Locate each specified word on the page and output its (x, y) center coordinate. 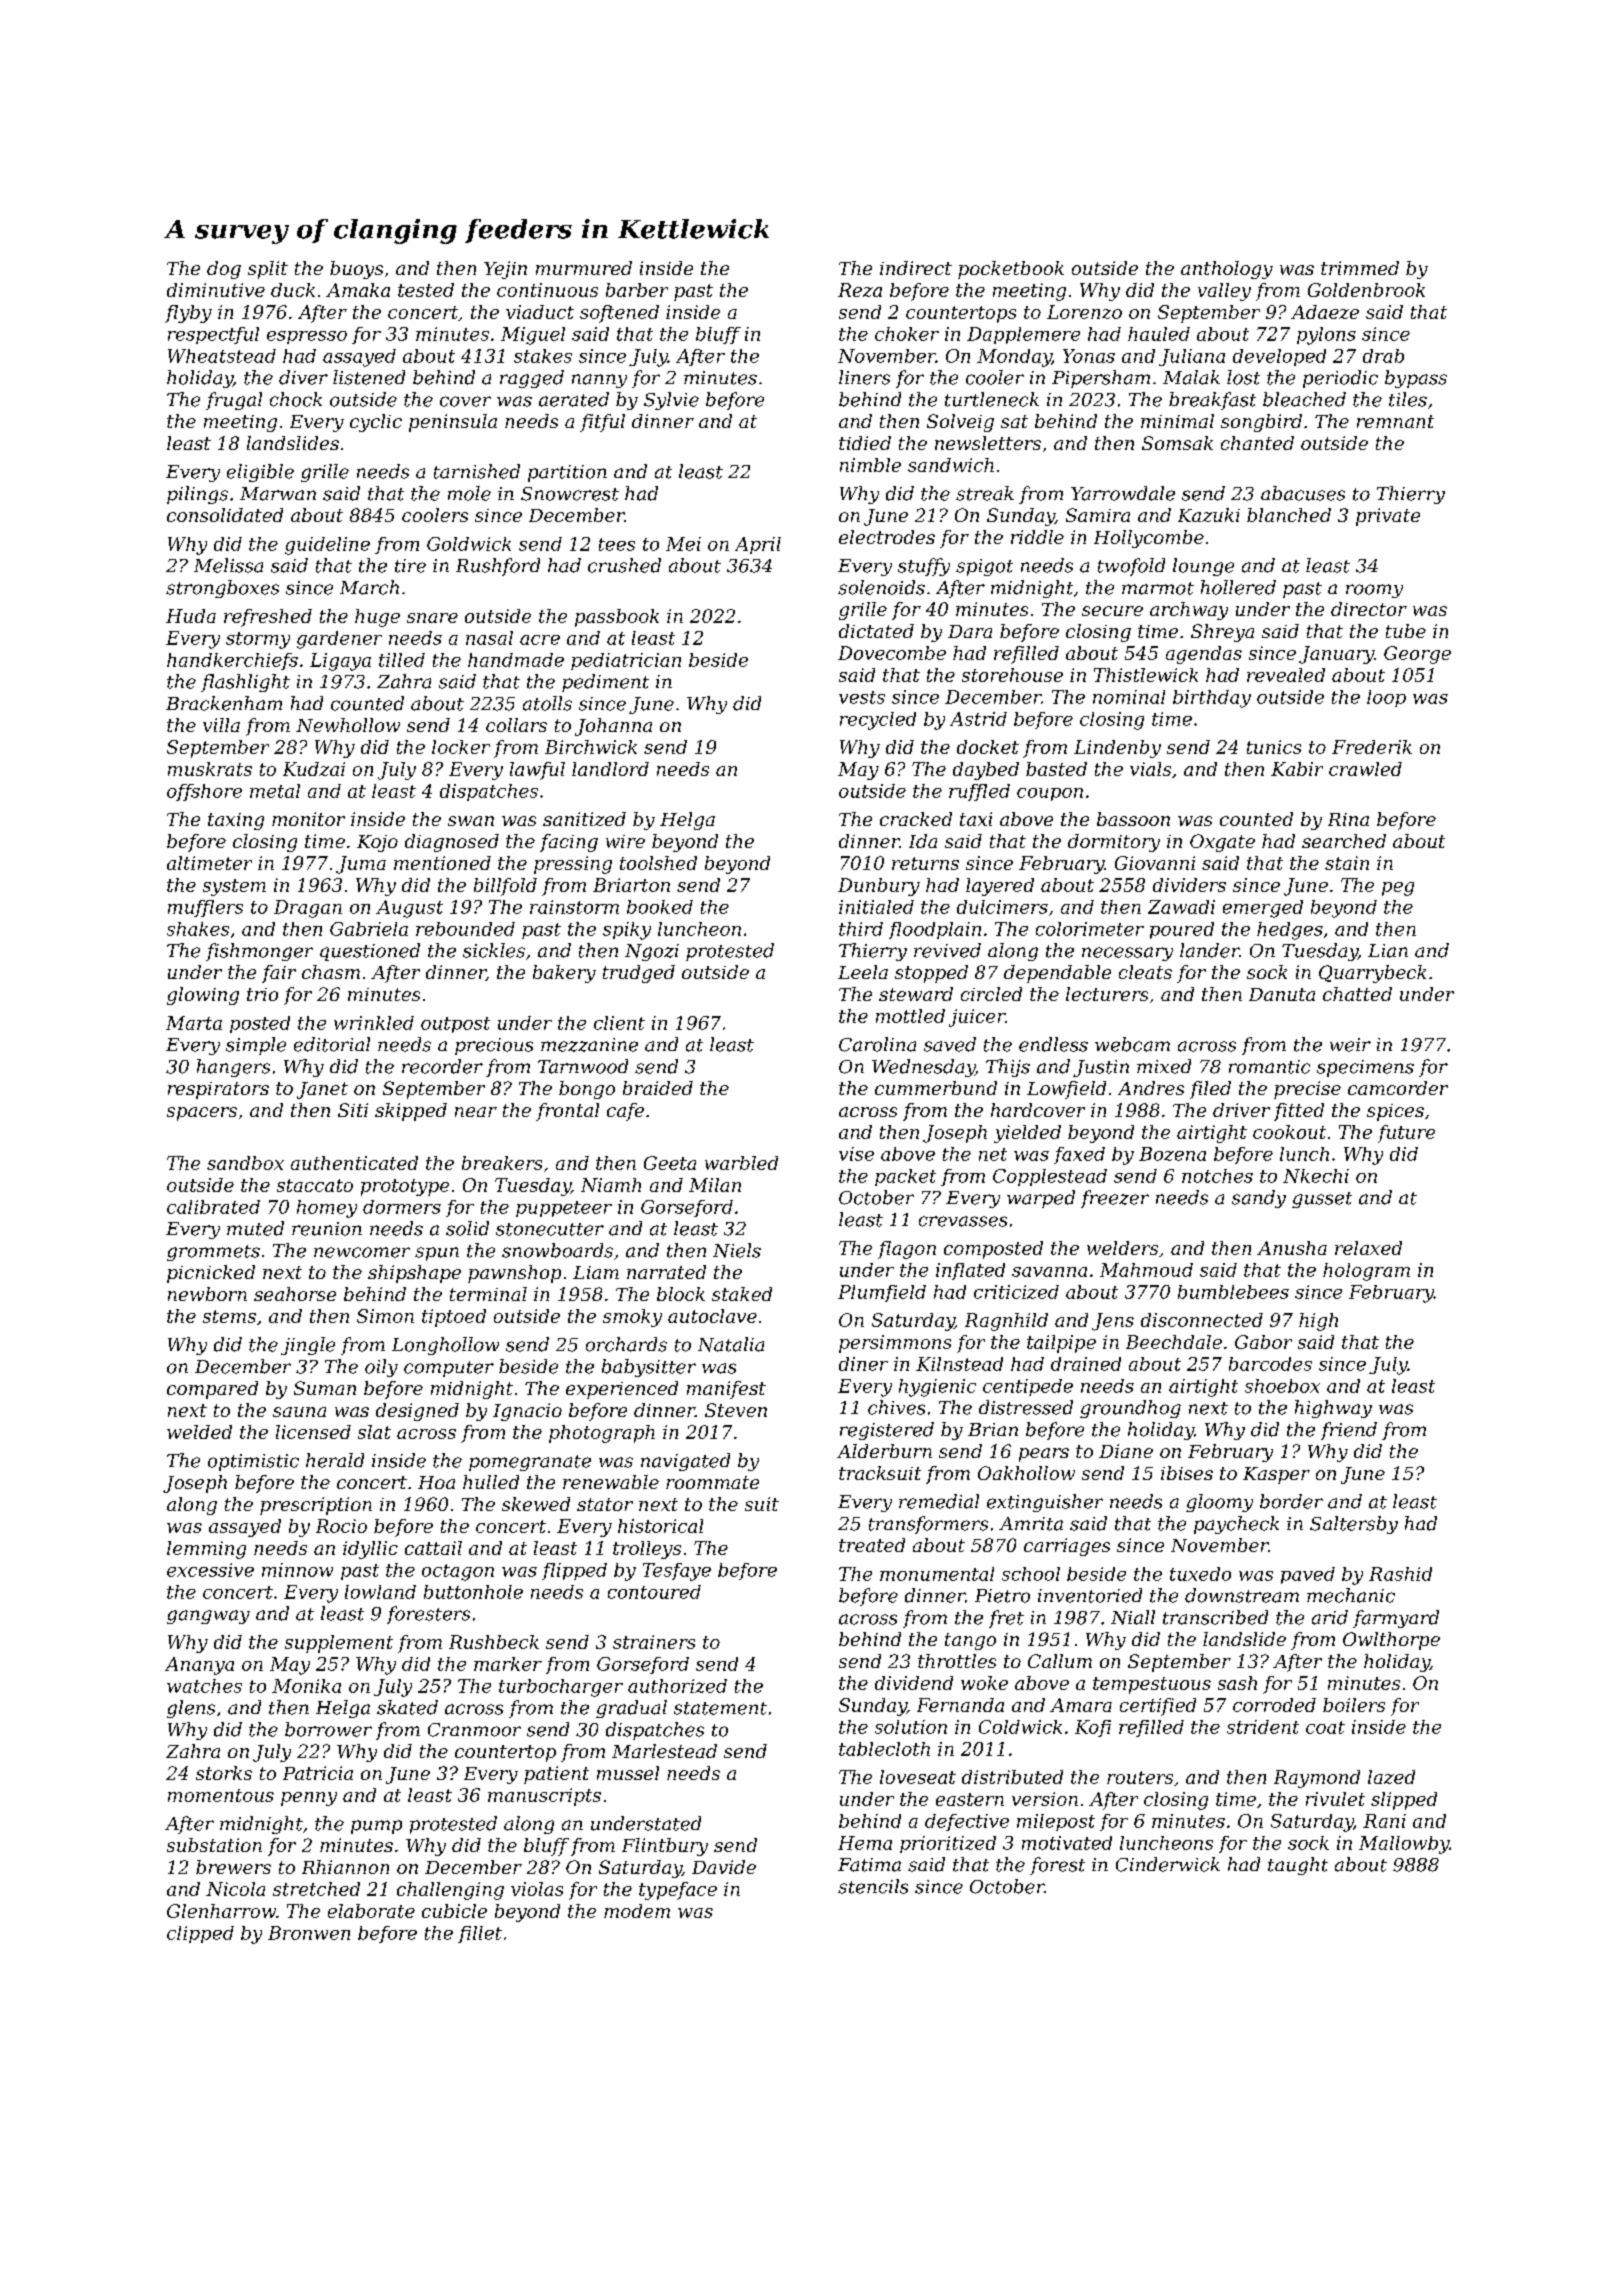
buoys (356, 270)
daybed (986, 771)
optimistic (253, 1462)
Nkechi (1316, 1176)
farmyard (1396, 1619)
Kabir (1297, 769)
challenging (450, 1891)
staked (742, 1294)
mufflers (205, 908)
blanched (1289, 515)
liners (864, 377)
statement (720, 1708)
